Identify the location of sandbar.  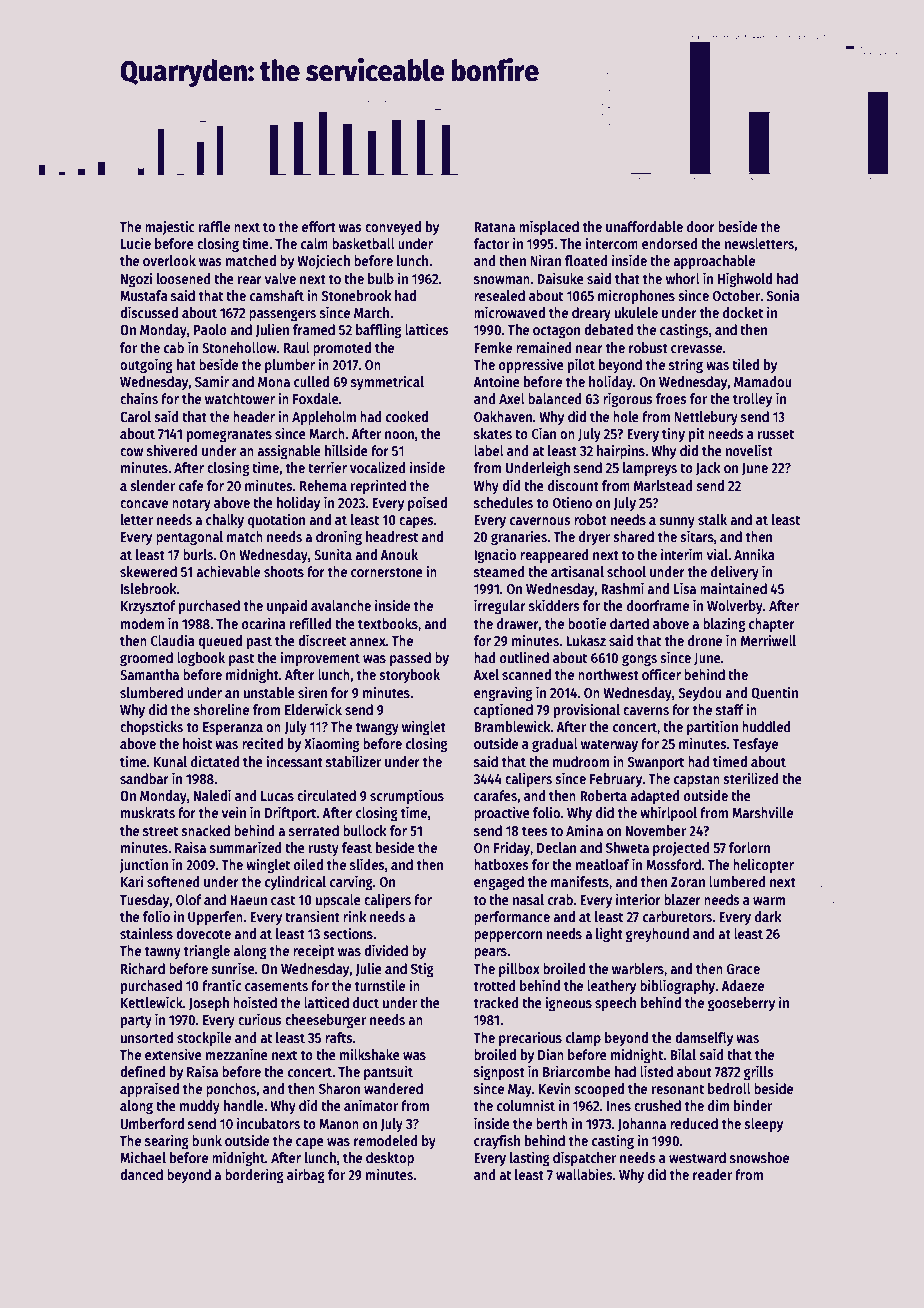
(144, 778).
